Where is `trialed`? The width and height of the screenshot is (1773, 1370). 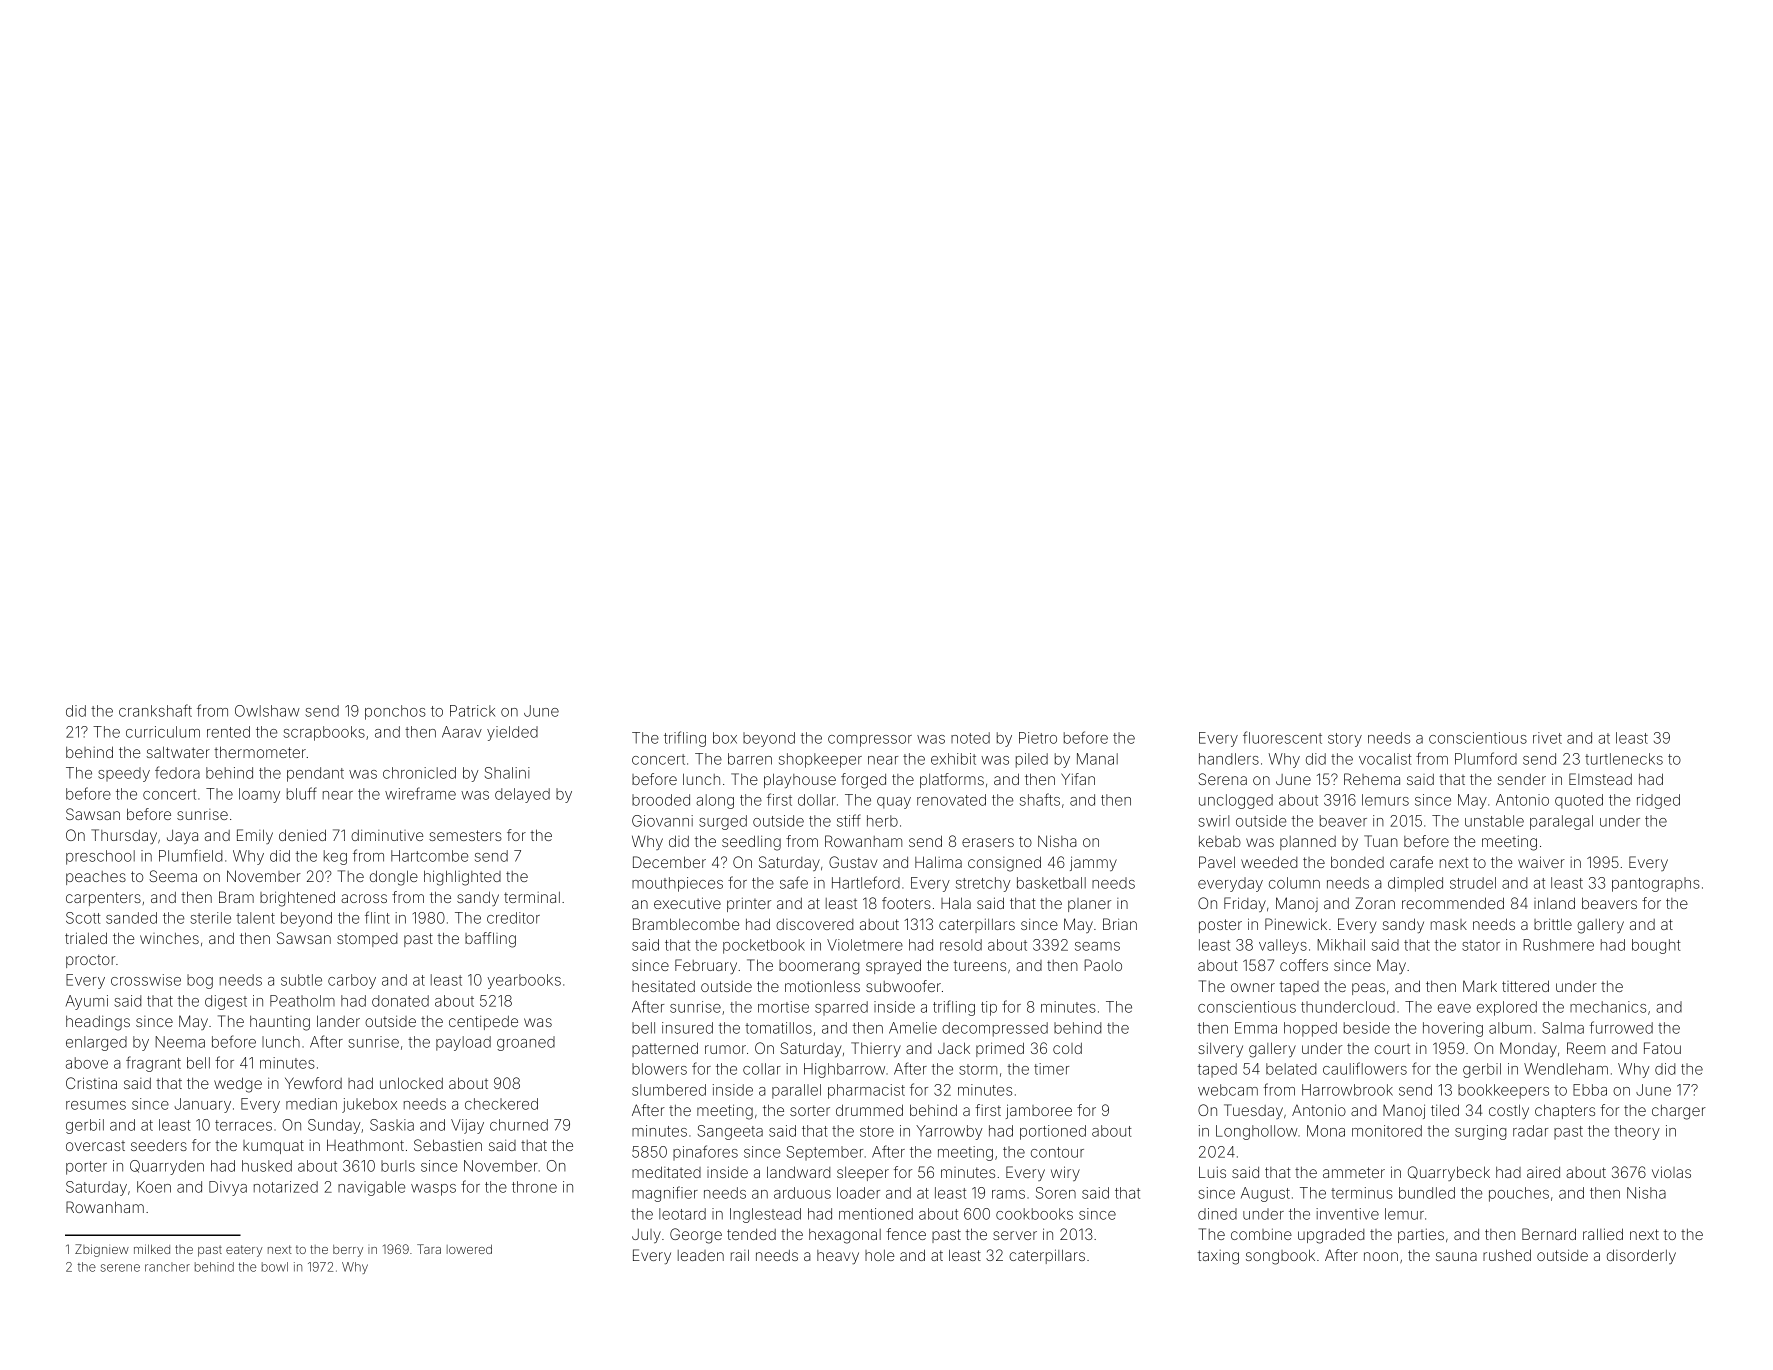
trialed is located at coordinates (86, 938).
